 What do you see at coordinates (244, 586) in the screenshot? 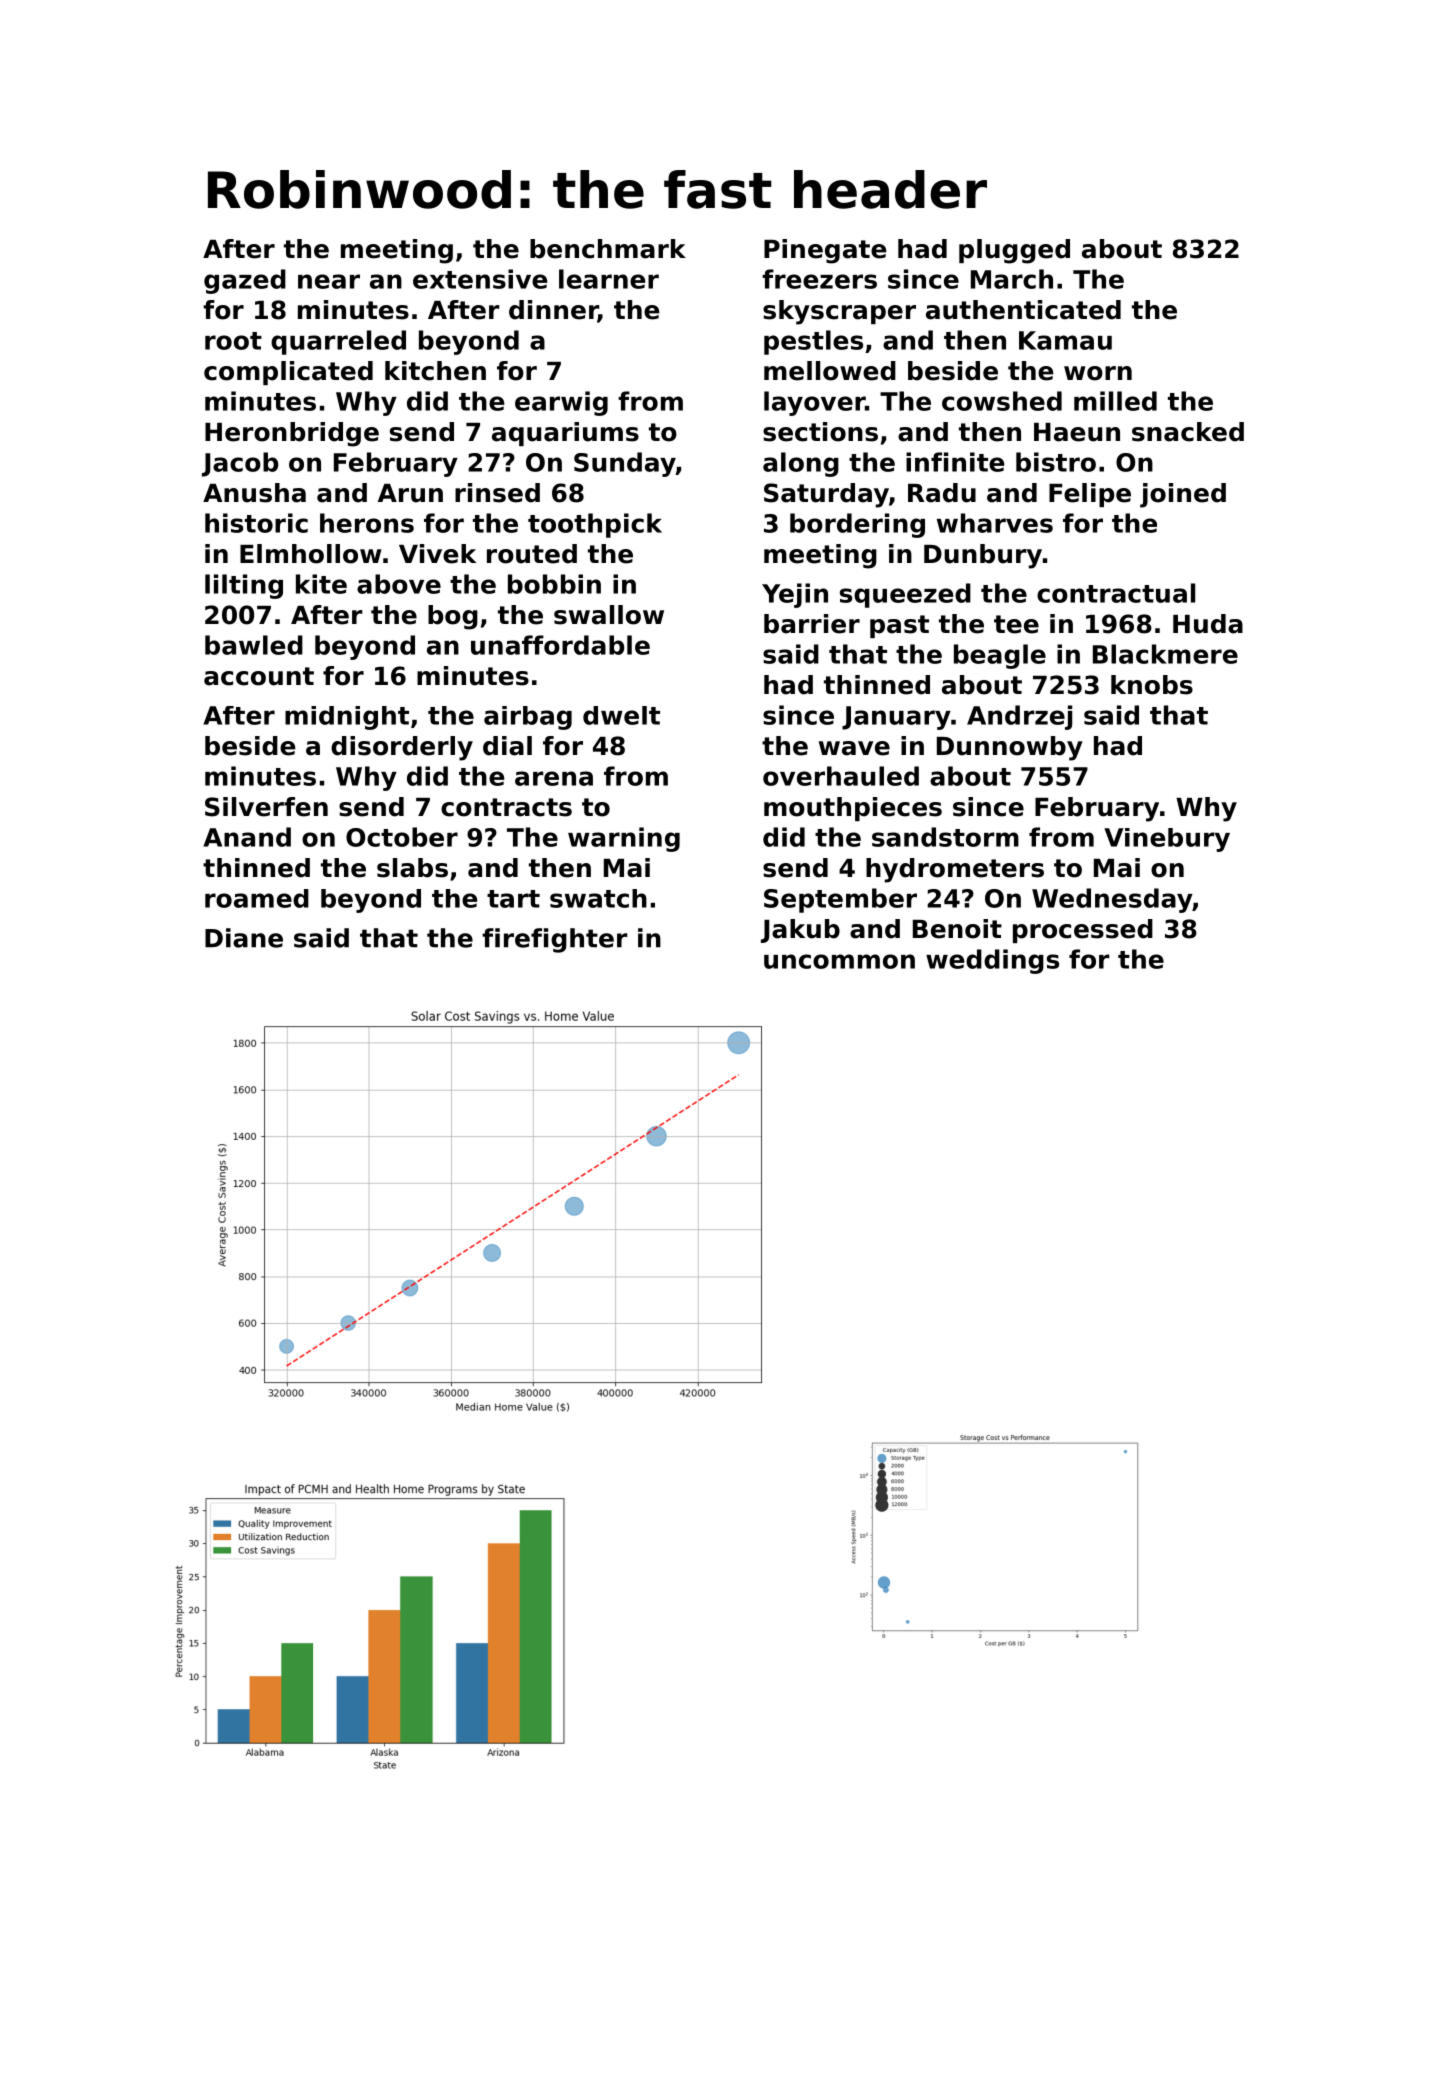
I see `lilting` at bounding box center [244, 586].
